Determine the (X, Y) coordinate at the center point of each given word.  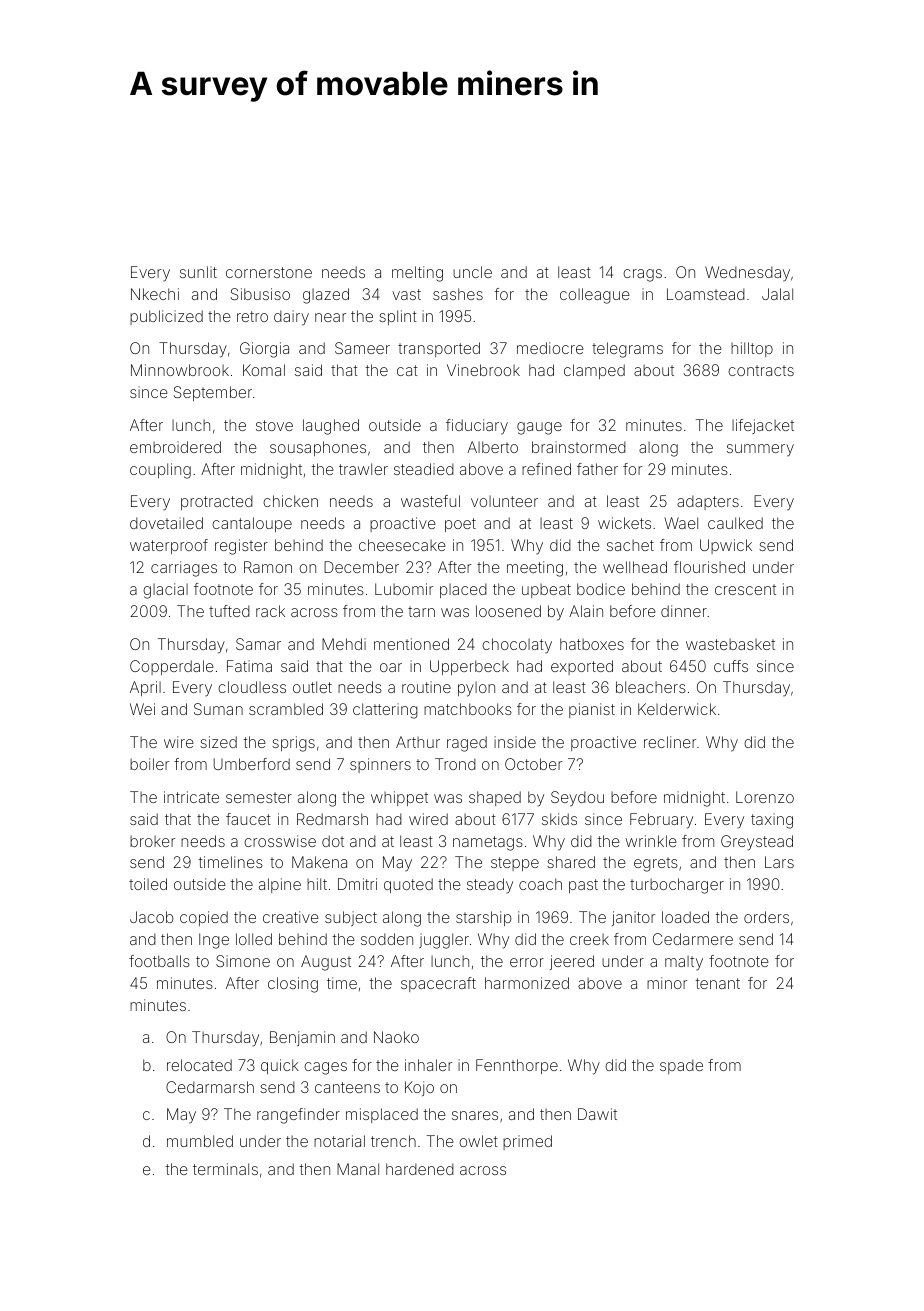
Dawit (597, 1114)
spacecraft (438, 984)
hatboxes (592, 644)
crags (642, 275)
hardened (420, 1169)
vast (406, 294)
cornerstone (269, 272)
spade (681, 1066)
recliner (670, 742)
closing (293, 985)
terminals (225, 1169)
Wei (142, 709)
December (361, 567)
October (533, 764)
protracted (217, 502)
